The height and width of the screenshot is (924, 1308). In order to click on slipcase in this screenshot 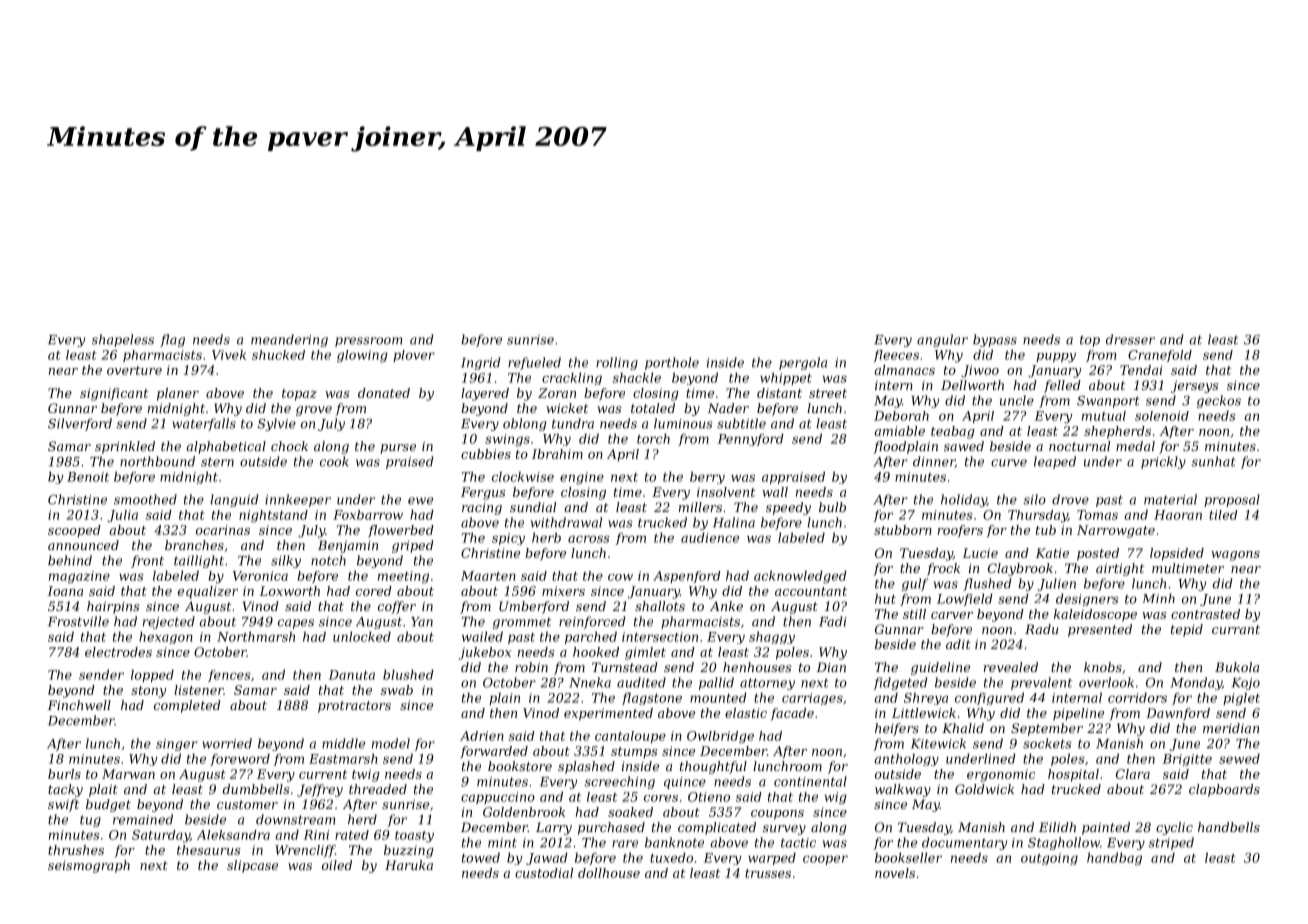, I will do `click(252, 866)`.
